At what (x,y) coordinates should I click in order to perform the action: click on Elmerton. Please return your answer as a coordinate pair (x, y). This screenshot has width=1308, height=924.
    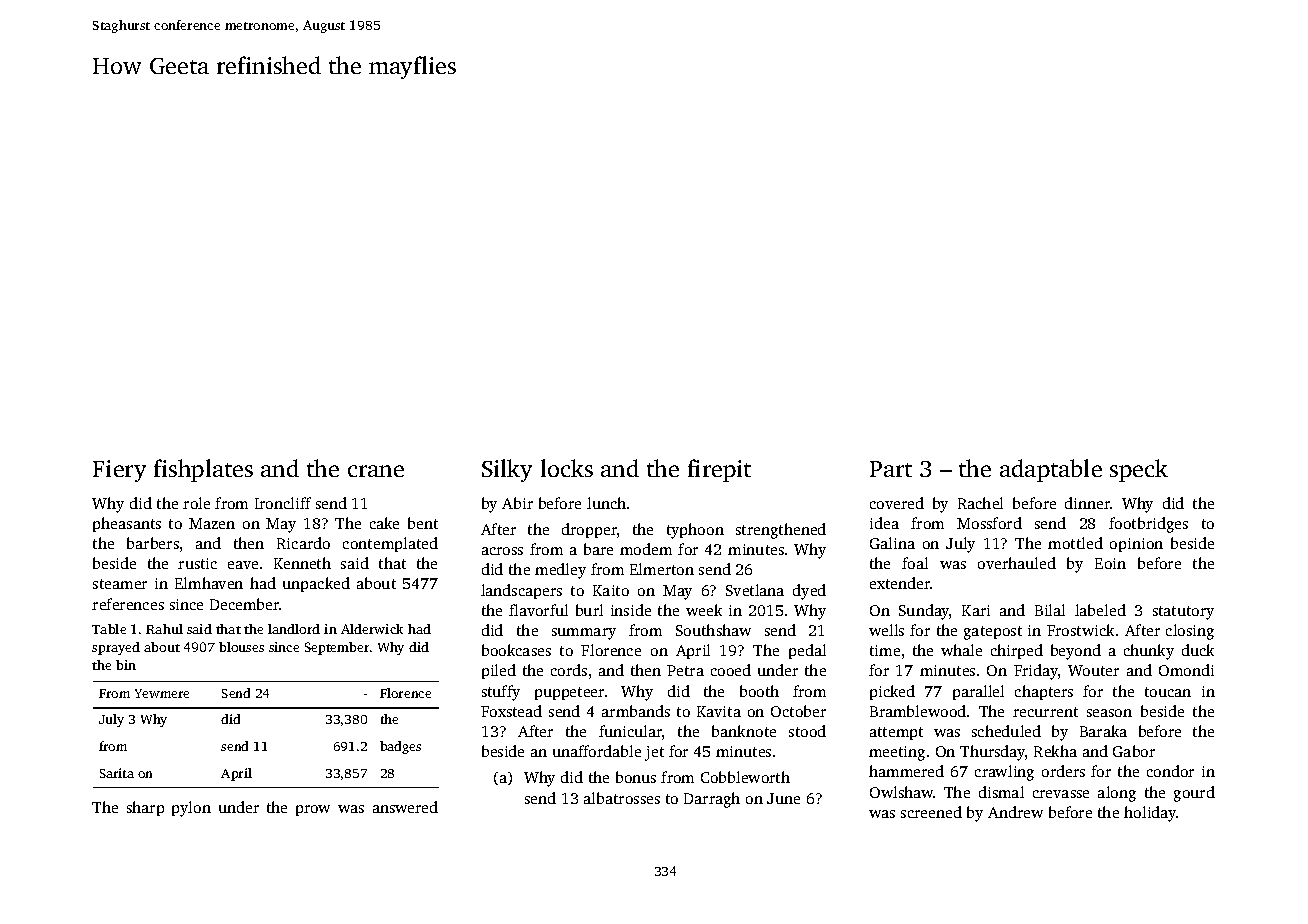
    Looking at the image, I should click on (662, 569).
